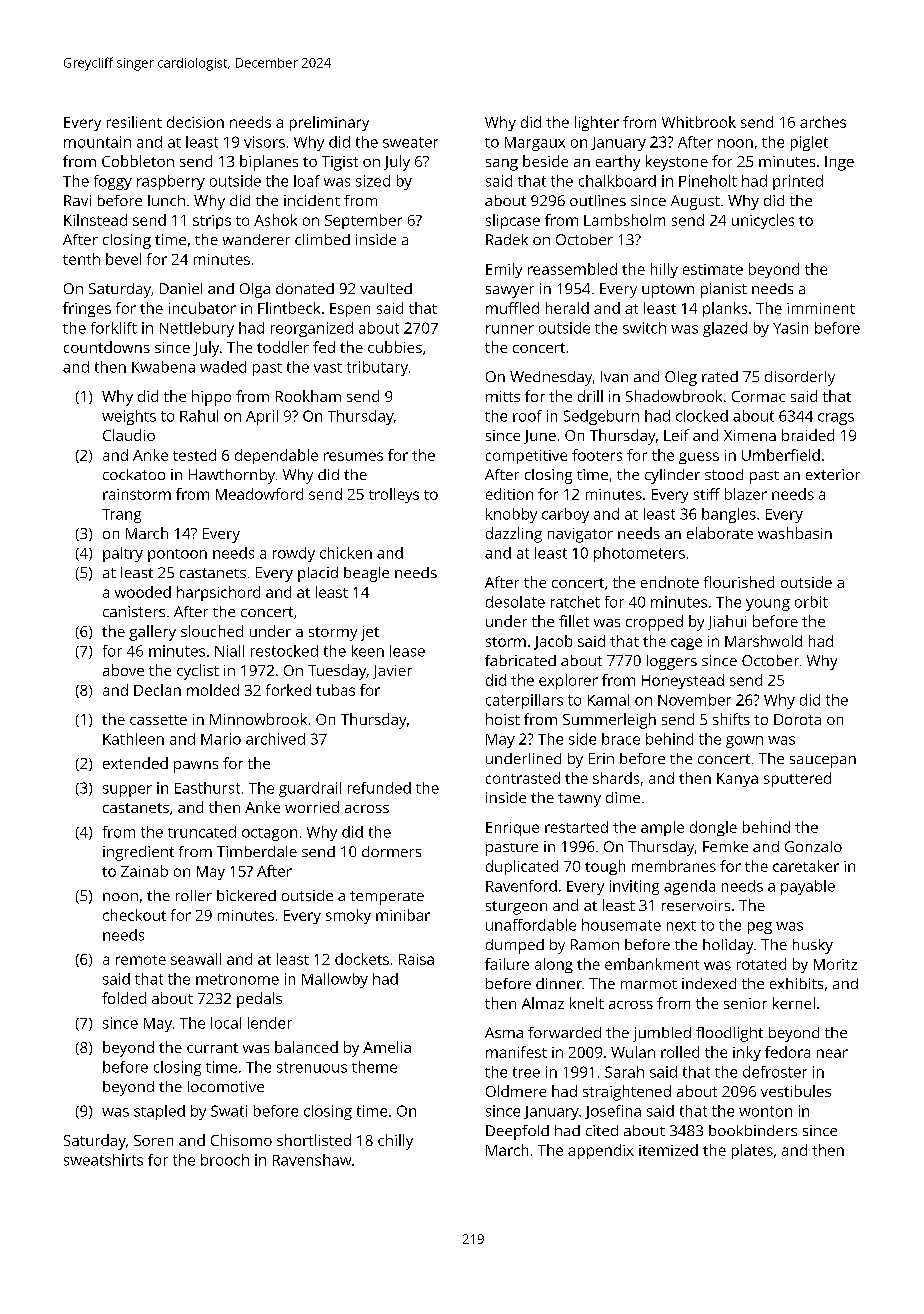 Image resolution: width=924 pixels, height=1314 pixels. What do you see at coordinates (284, 651) in the image?
I see `restocked` at bounding box center [284, 651].
